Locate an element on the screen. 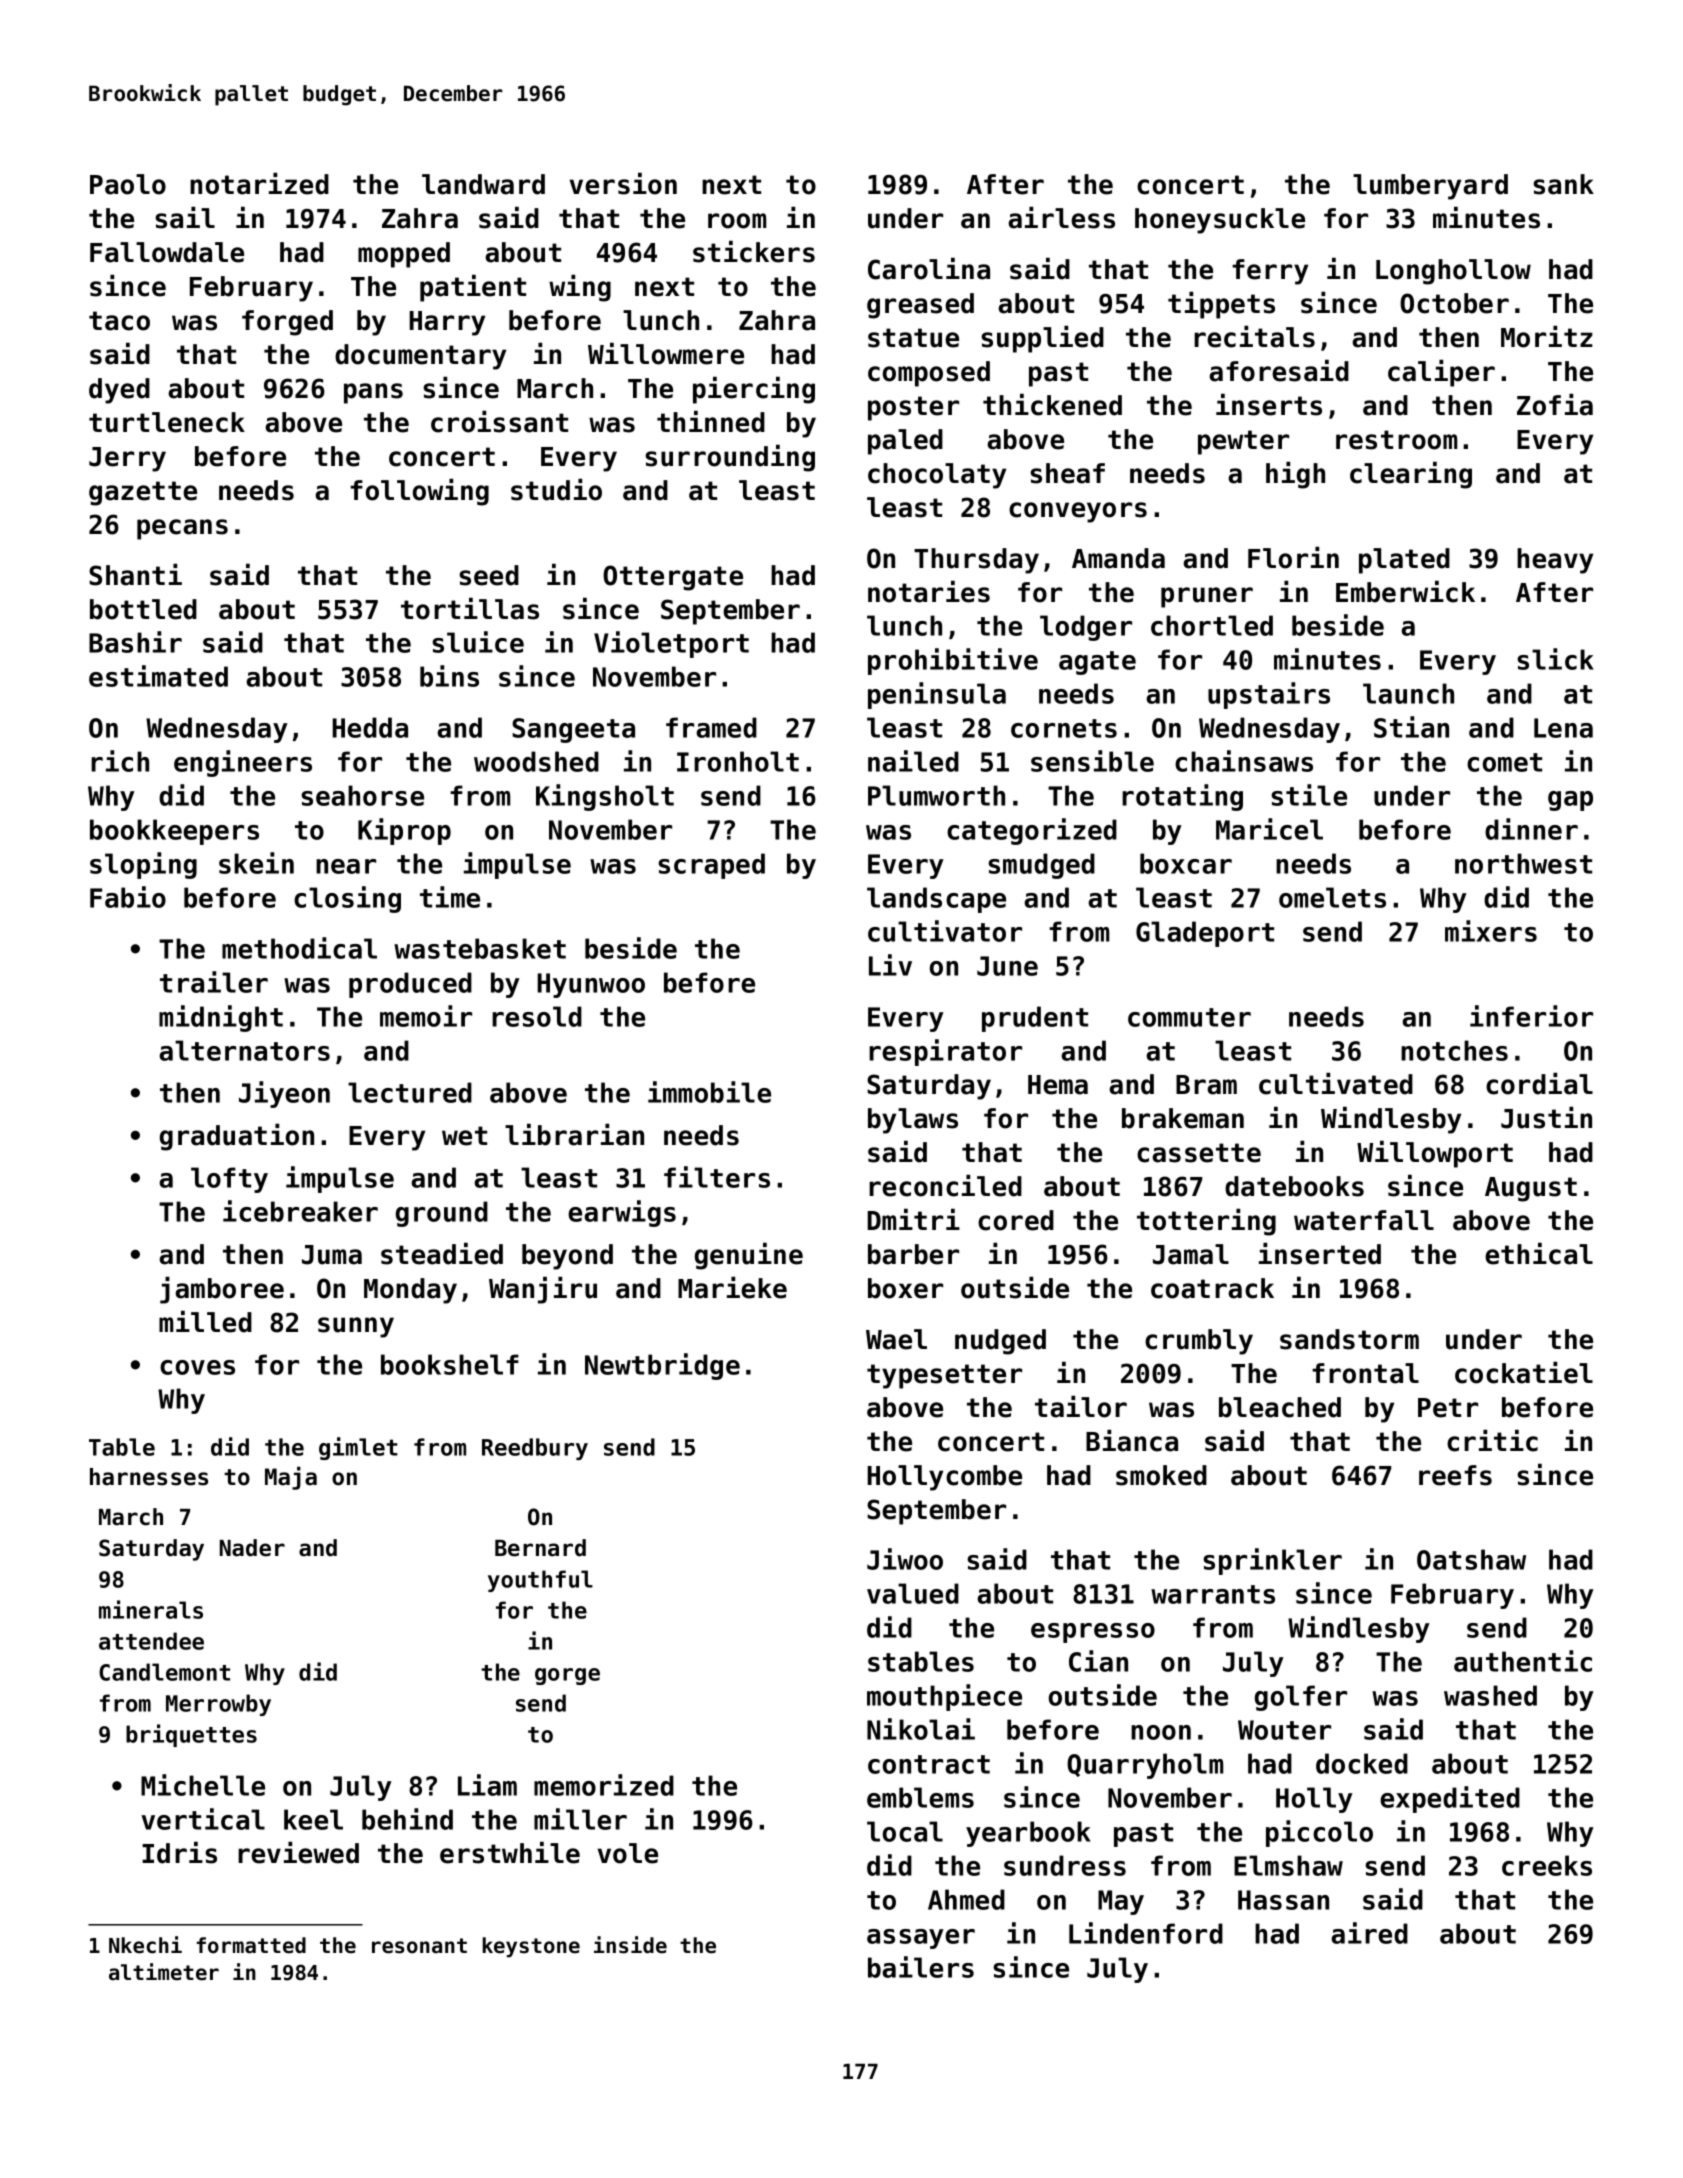 This screenshot has width=1683, height=2178. thickened is located at coordinates (1052, 405).
